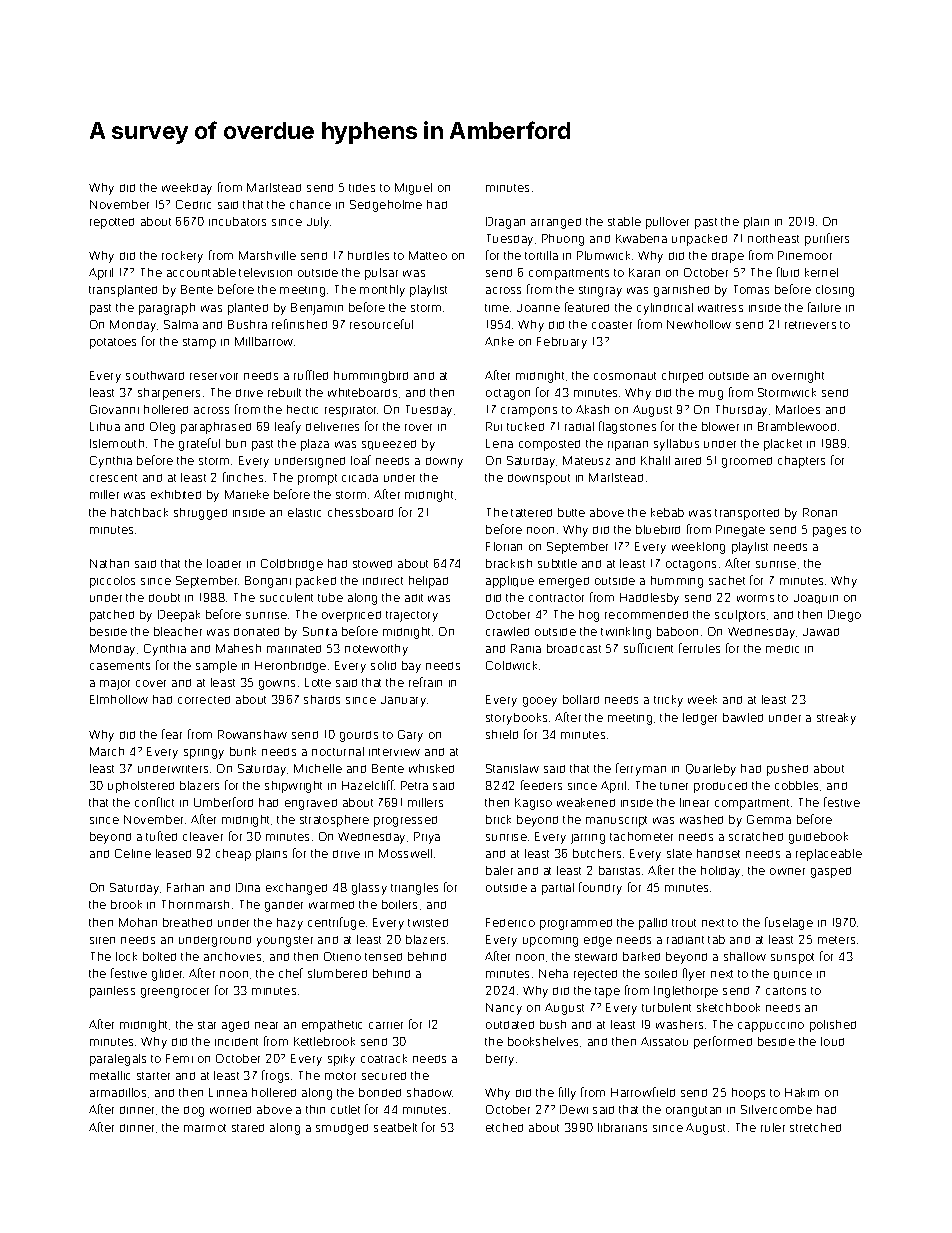 Image resolution: width=952 pixels, height=1233 pixels. Describe the element at coordinates (538, 308) in the page. I see `Joanne` at that location.
